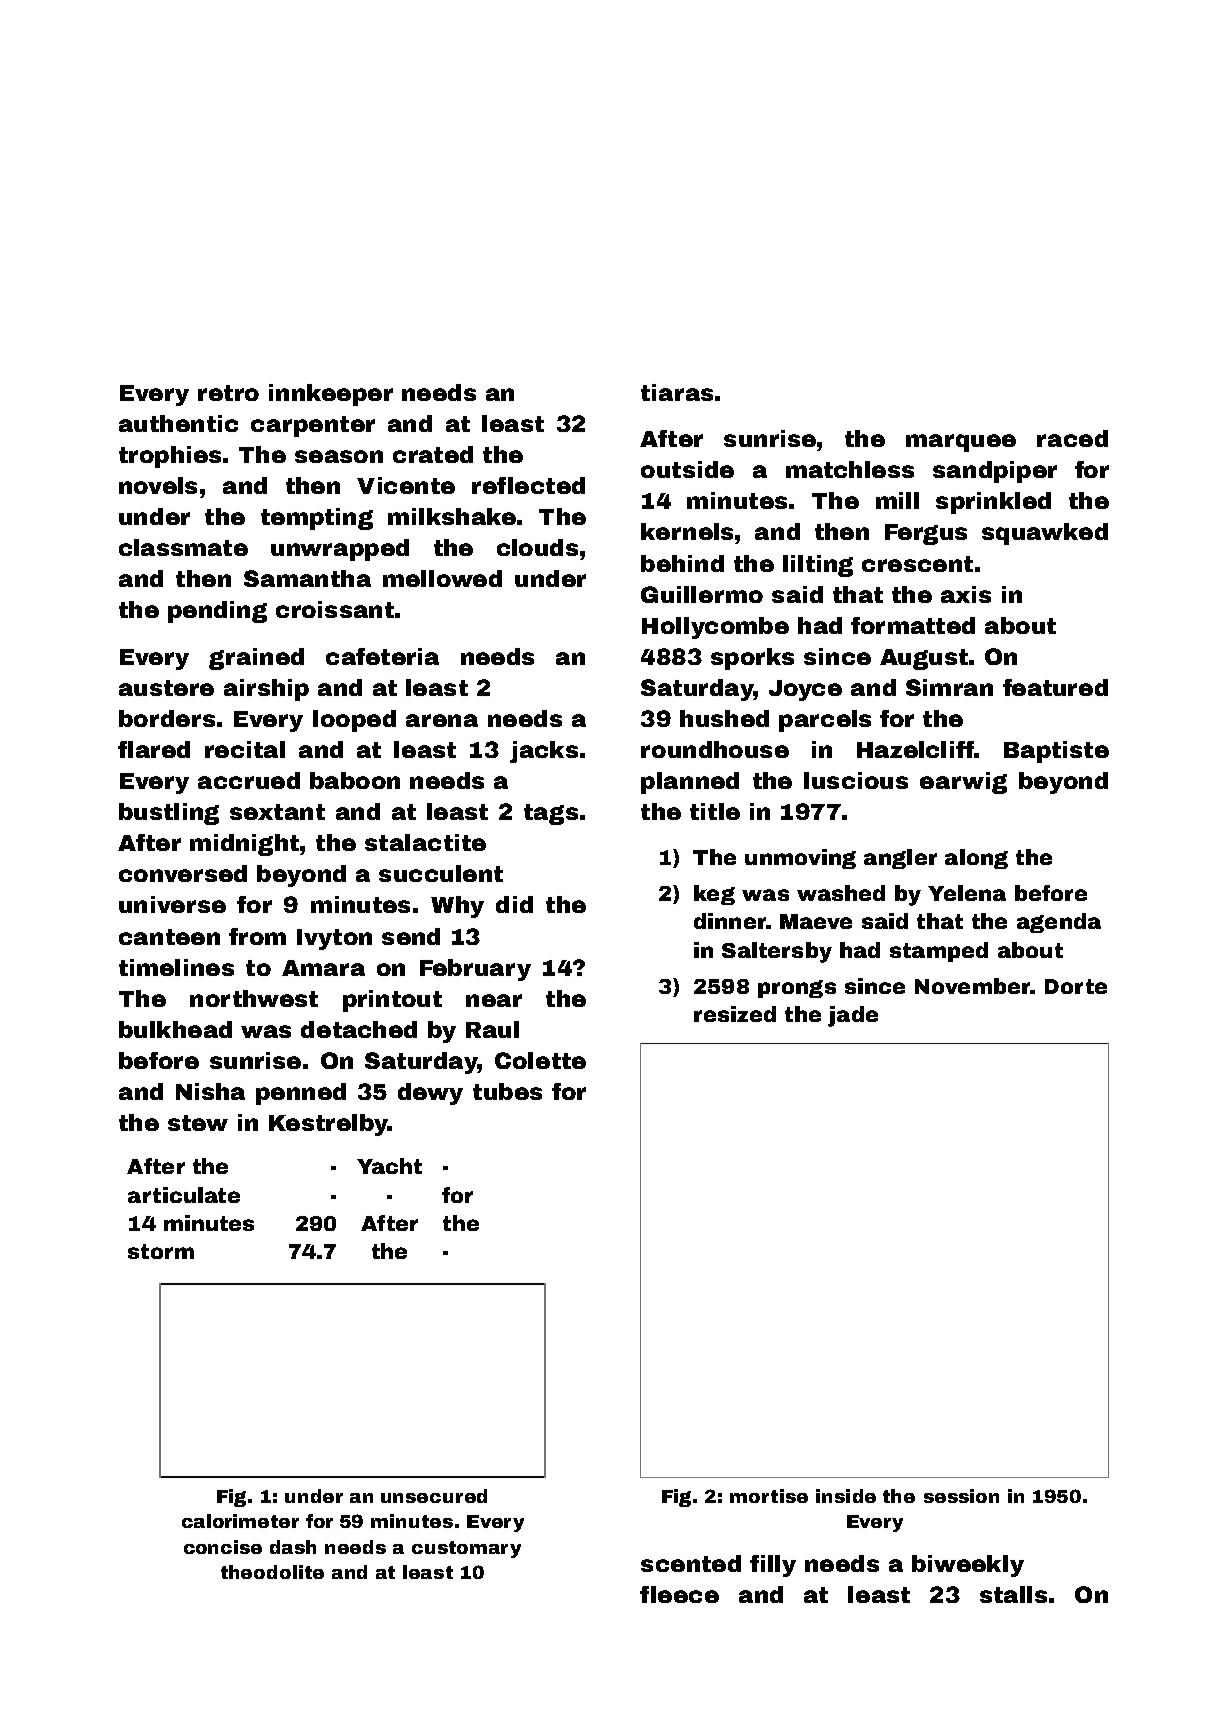 The height and width of the screenshot is (1736, 1227). I want to click on customary, so click(466, 1549).
